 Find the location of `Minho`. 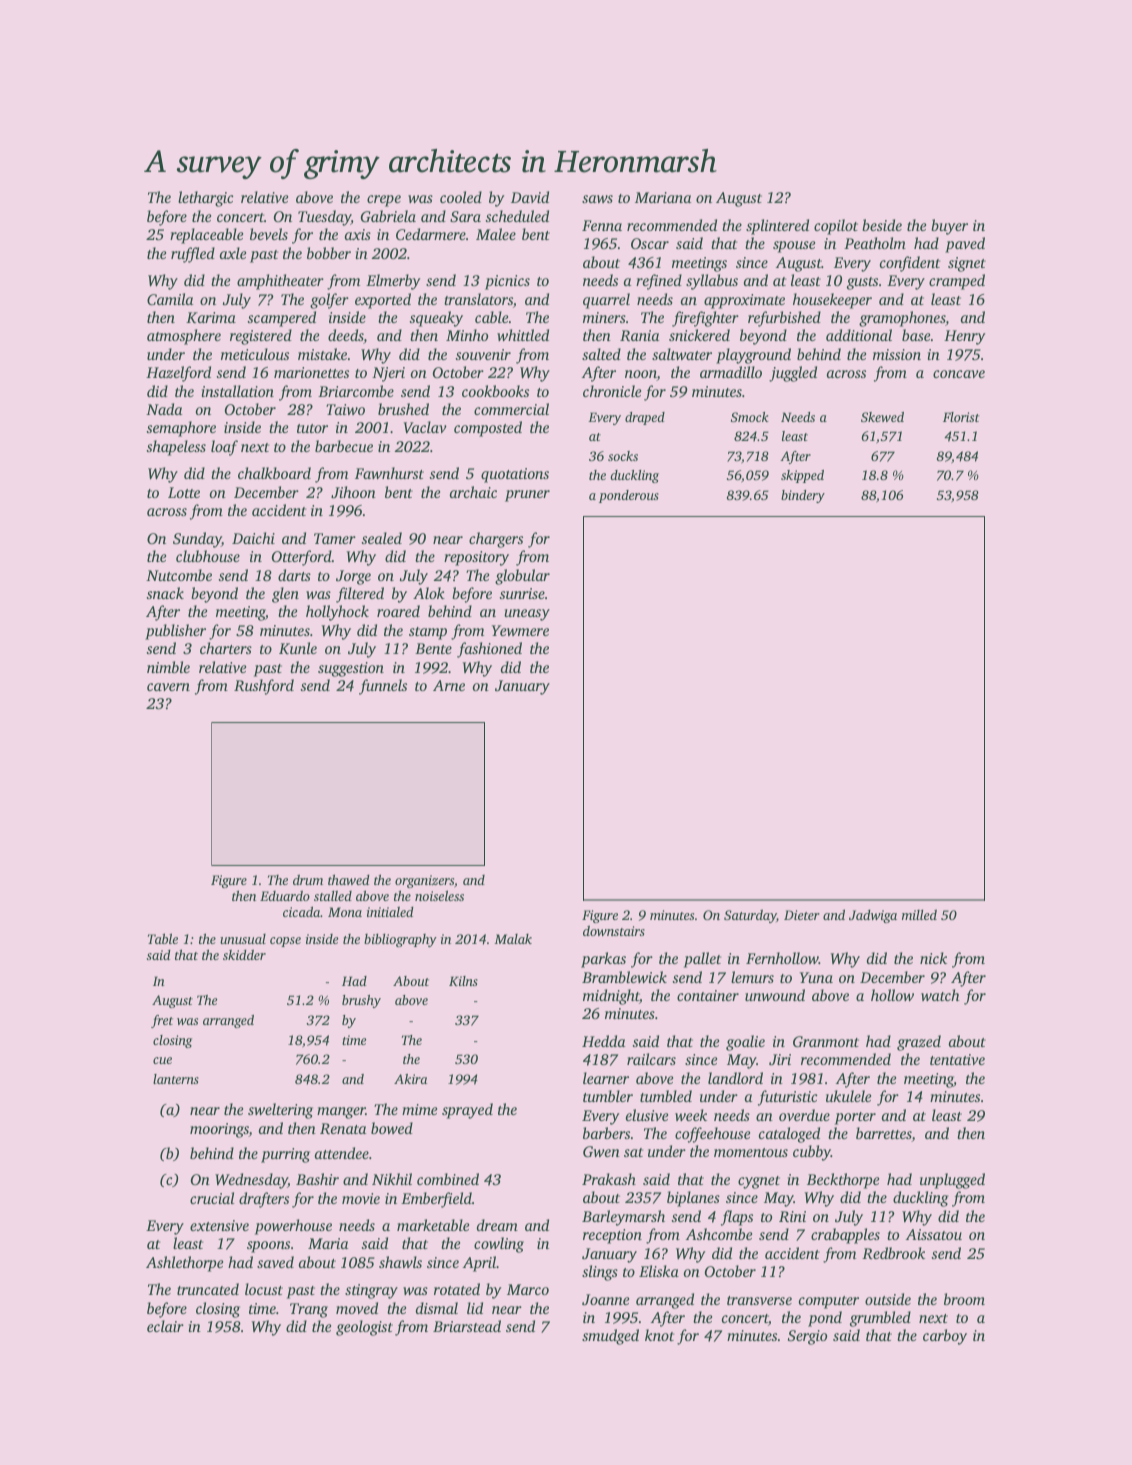

Minho is located at coordinates (467, 335).
